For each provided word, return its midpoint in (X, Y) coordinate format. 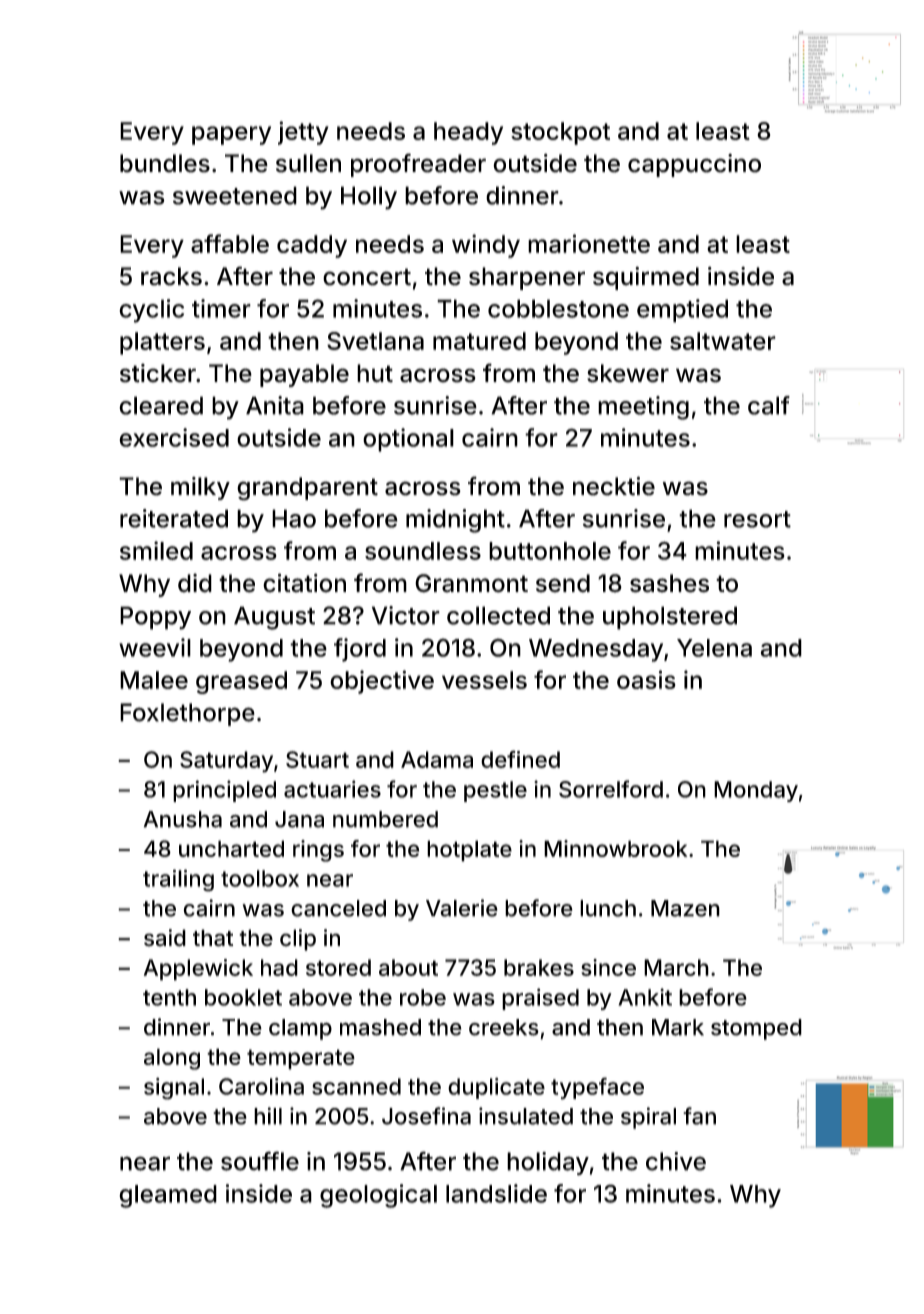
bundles (165, 163)
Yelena (714, 648)
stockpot (560, 133)
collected (498, 615)
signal (174, 1089)
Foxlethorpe (187, 714)
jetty (303, 133)
